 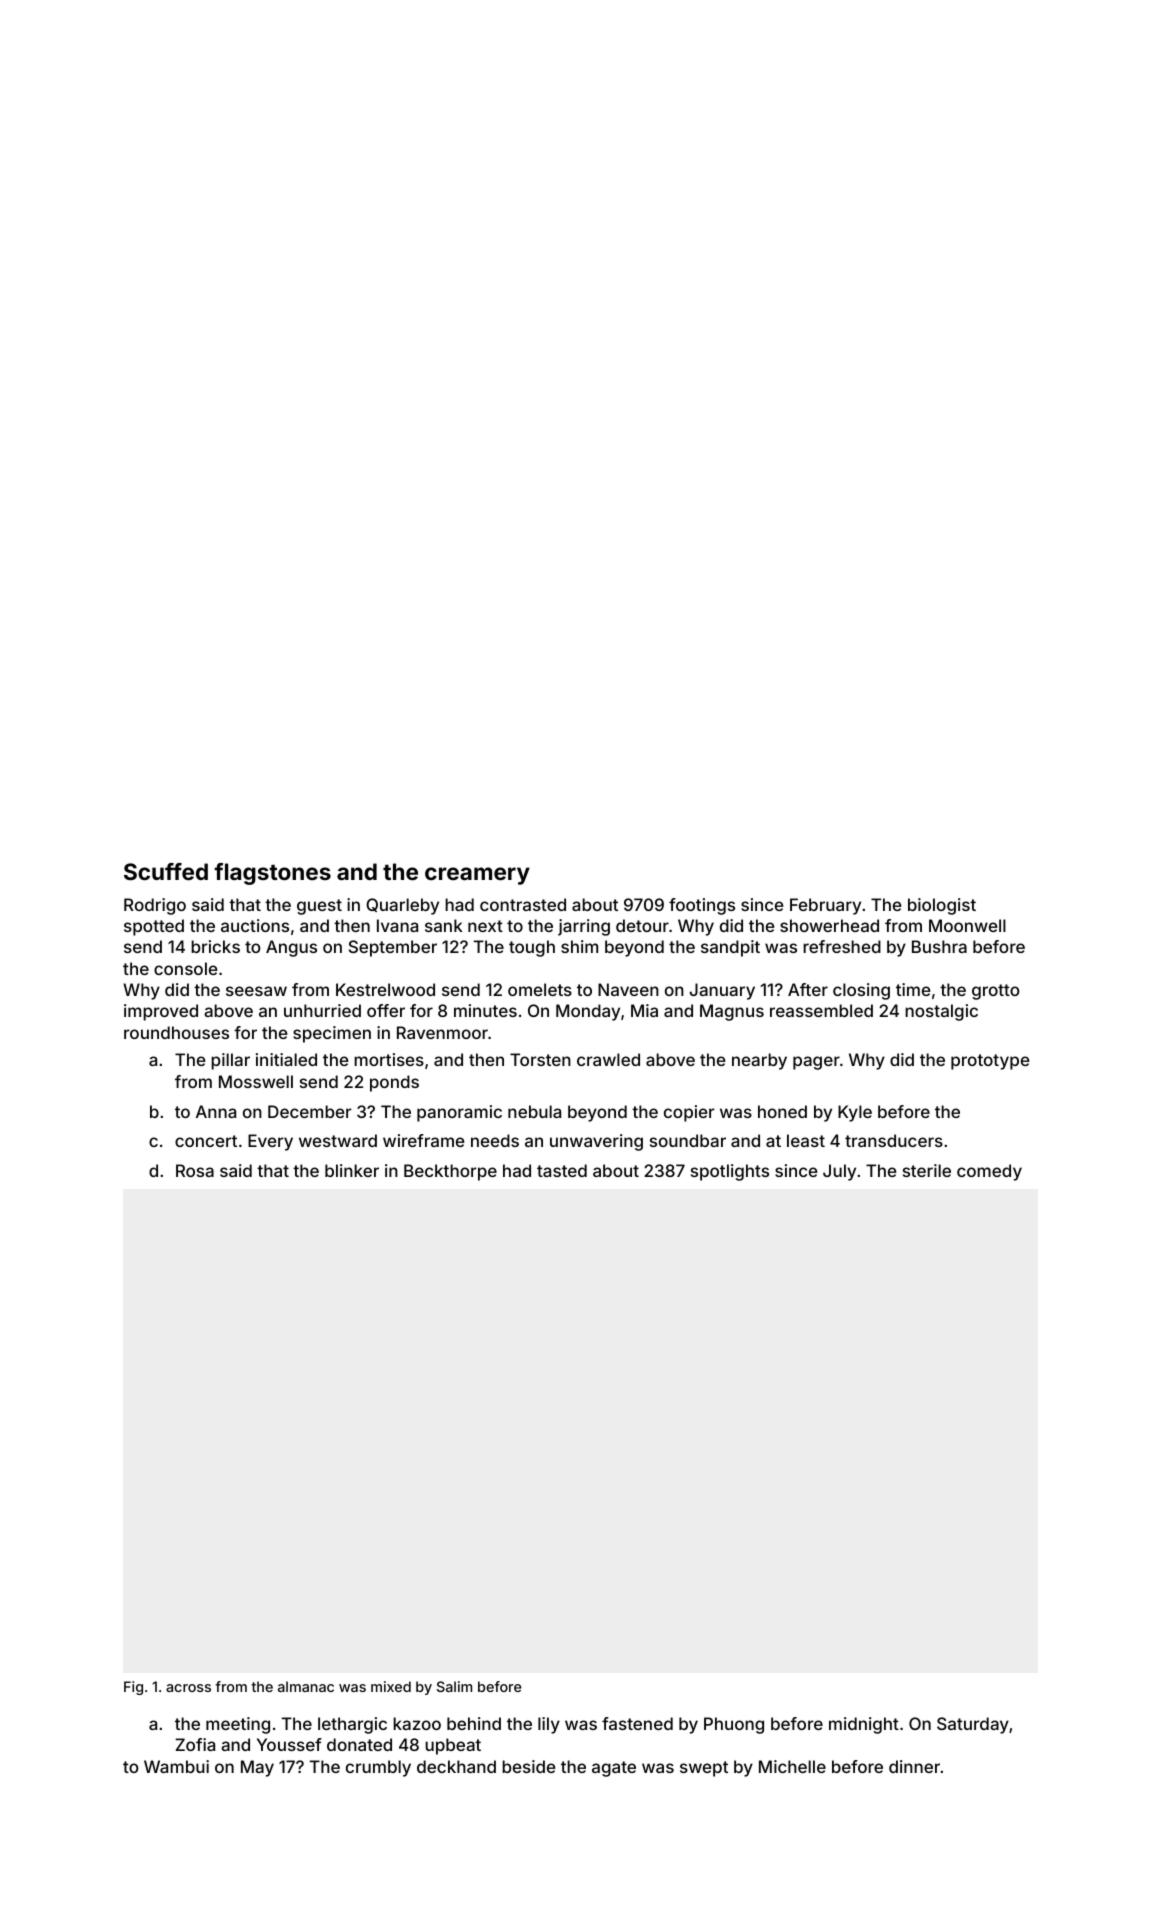 What do you see at coordinates (989, 1172) in the screenshot?
I see `comedy` at bounding box center [989, 1172].
